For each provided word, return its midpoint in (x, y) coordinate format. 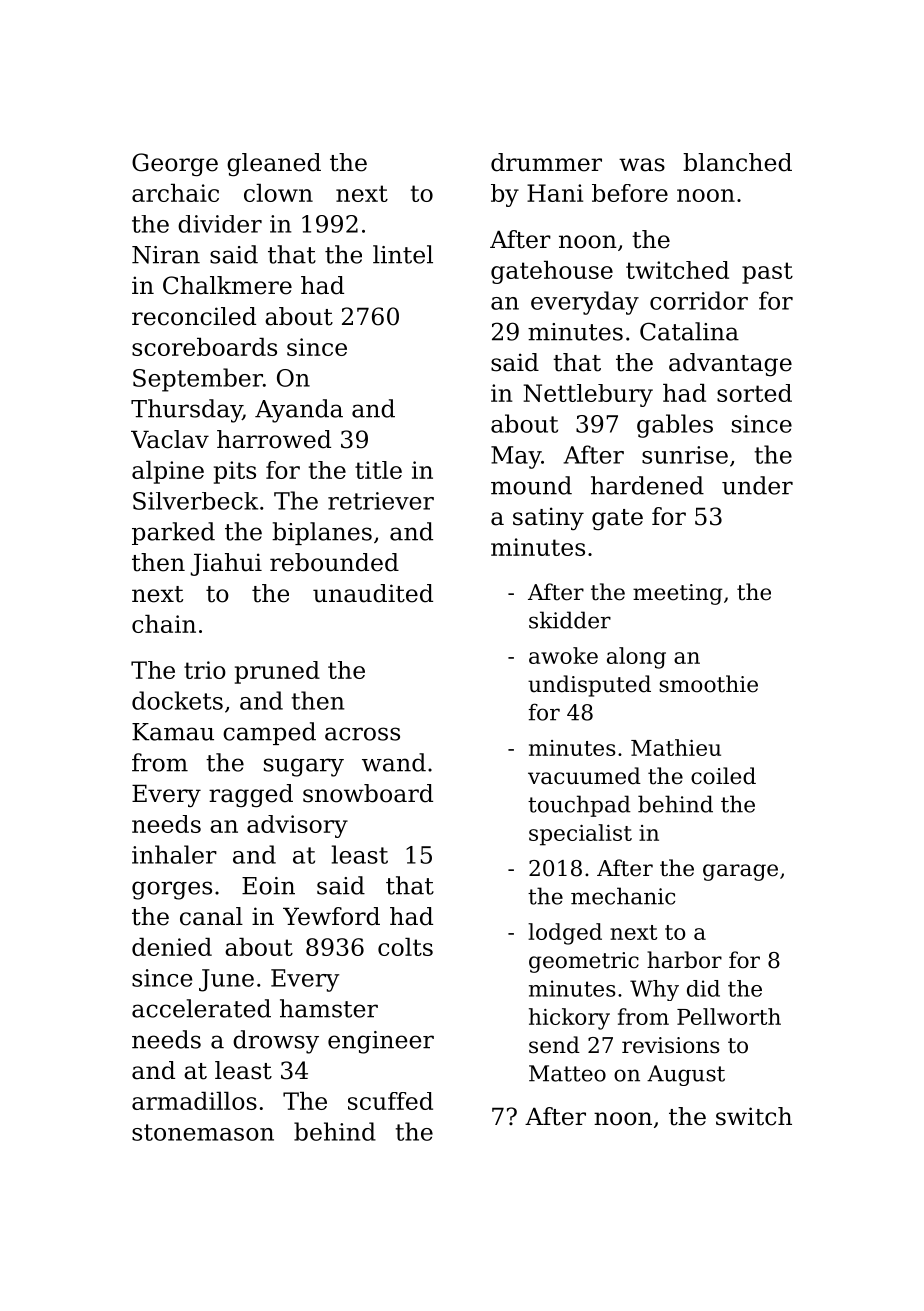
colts (405, 947)
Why (654, 990)
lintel (403, 254)
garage (740, 872)
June (226, 980)
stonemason (203, 1132)
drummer (546, 162)
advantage (730, 364)
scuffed (390, 1101)
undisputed (589, 686)
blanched (737, 162)
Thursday (187, 411)
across (362, 734)
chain (164, 624)
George (175, 164)
